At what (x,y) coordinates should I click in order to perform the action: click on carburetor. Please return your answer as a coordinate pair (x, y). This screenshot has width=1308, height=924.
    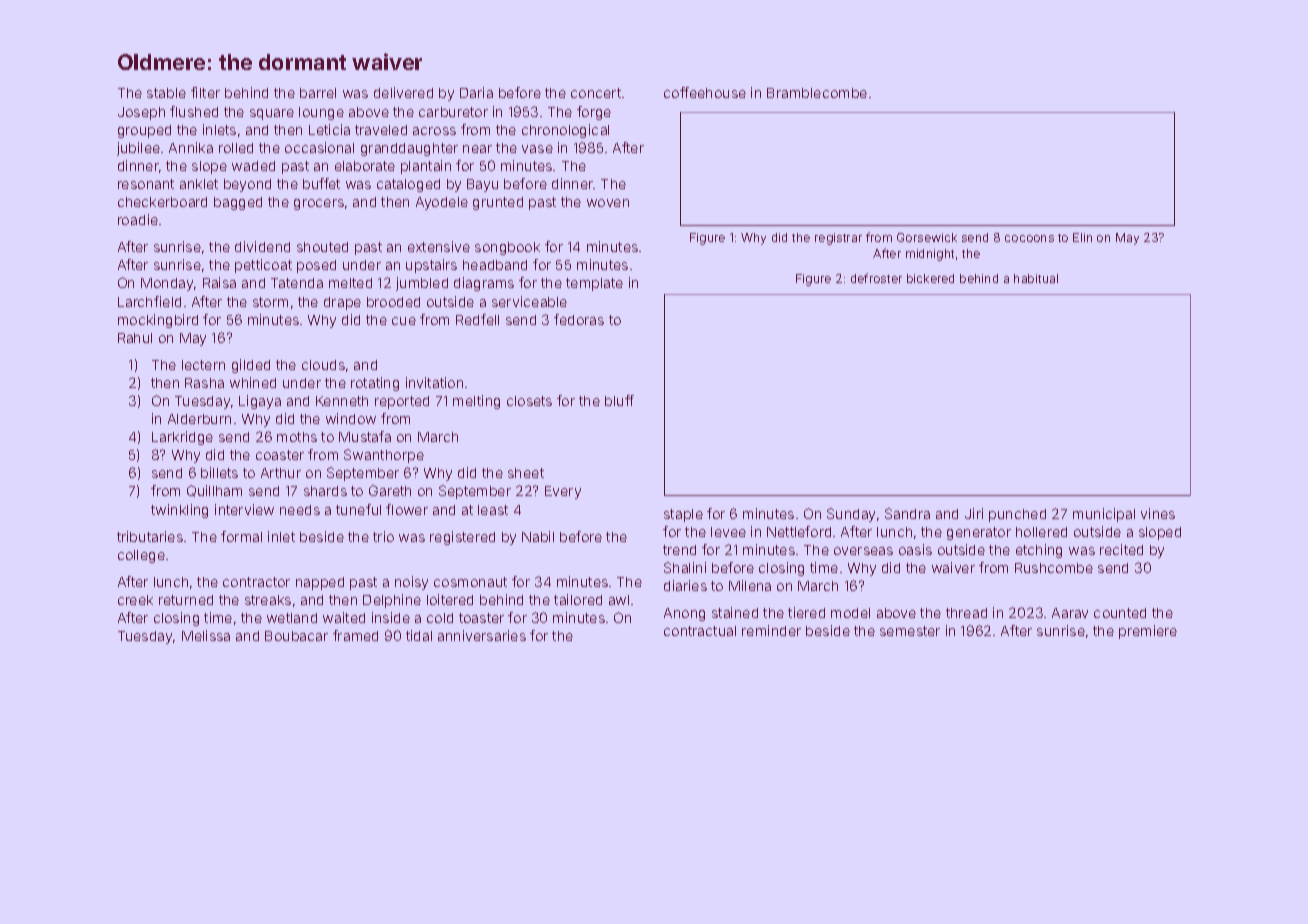
    Looking at the image, I should click on (453, 112).
